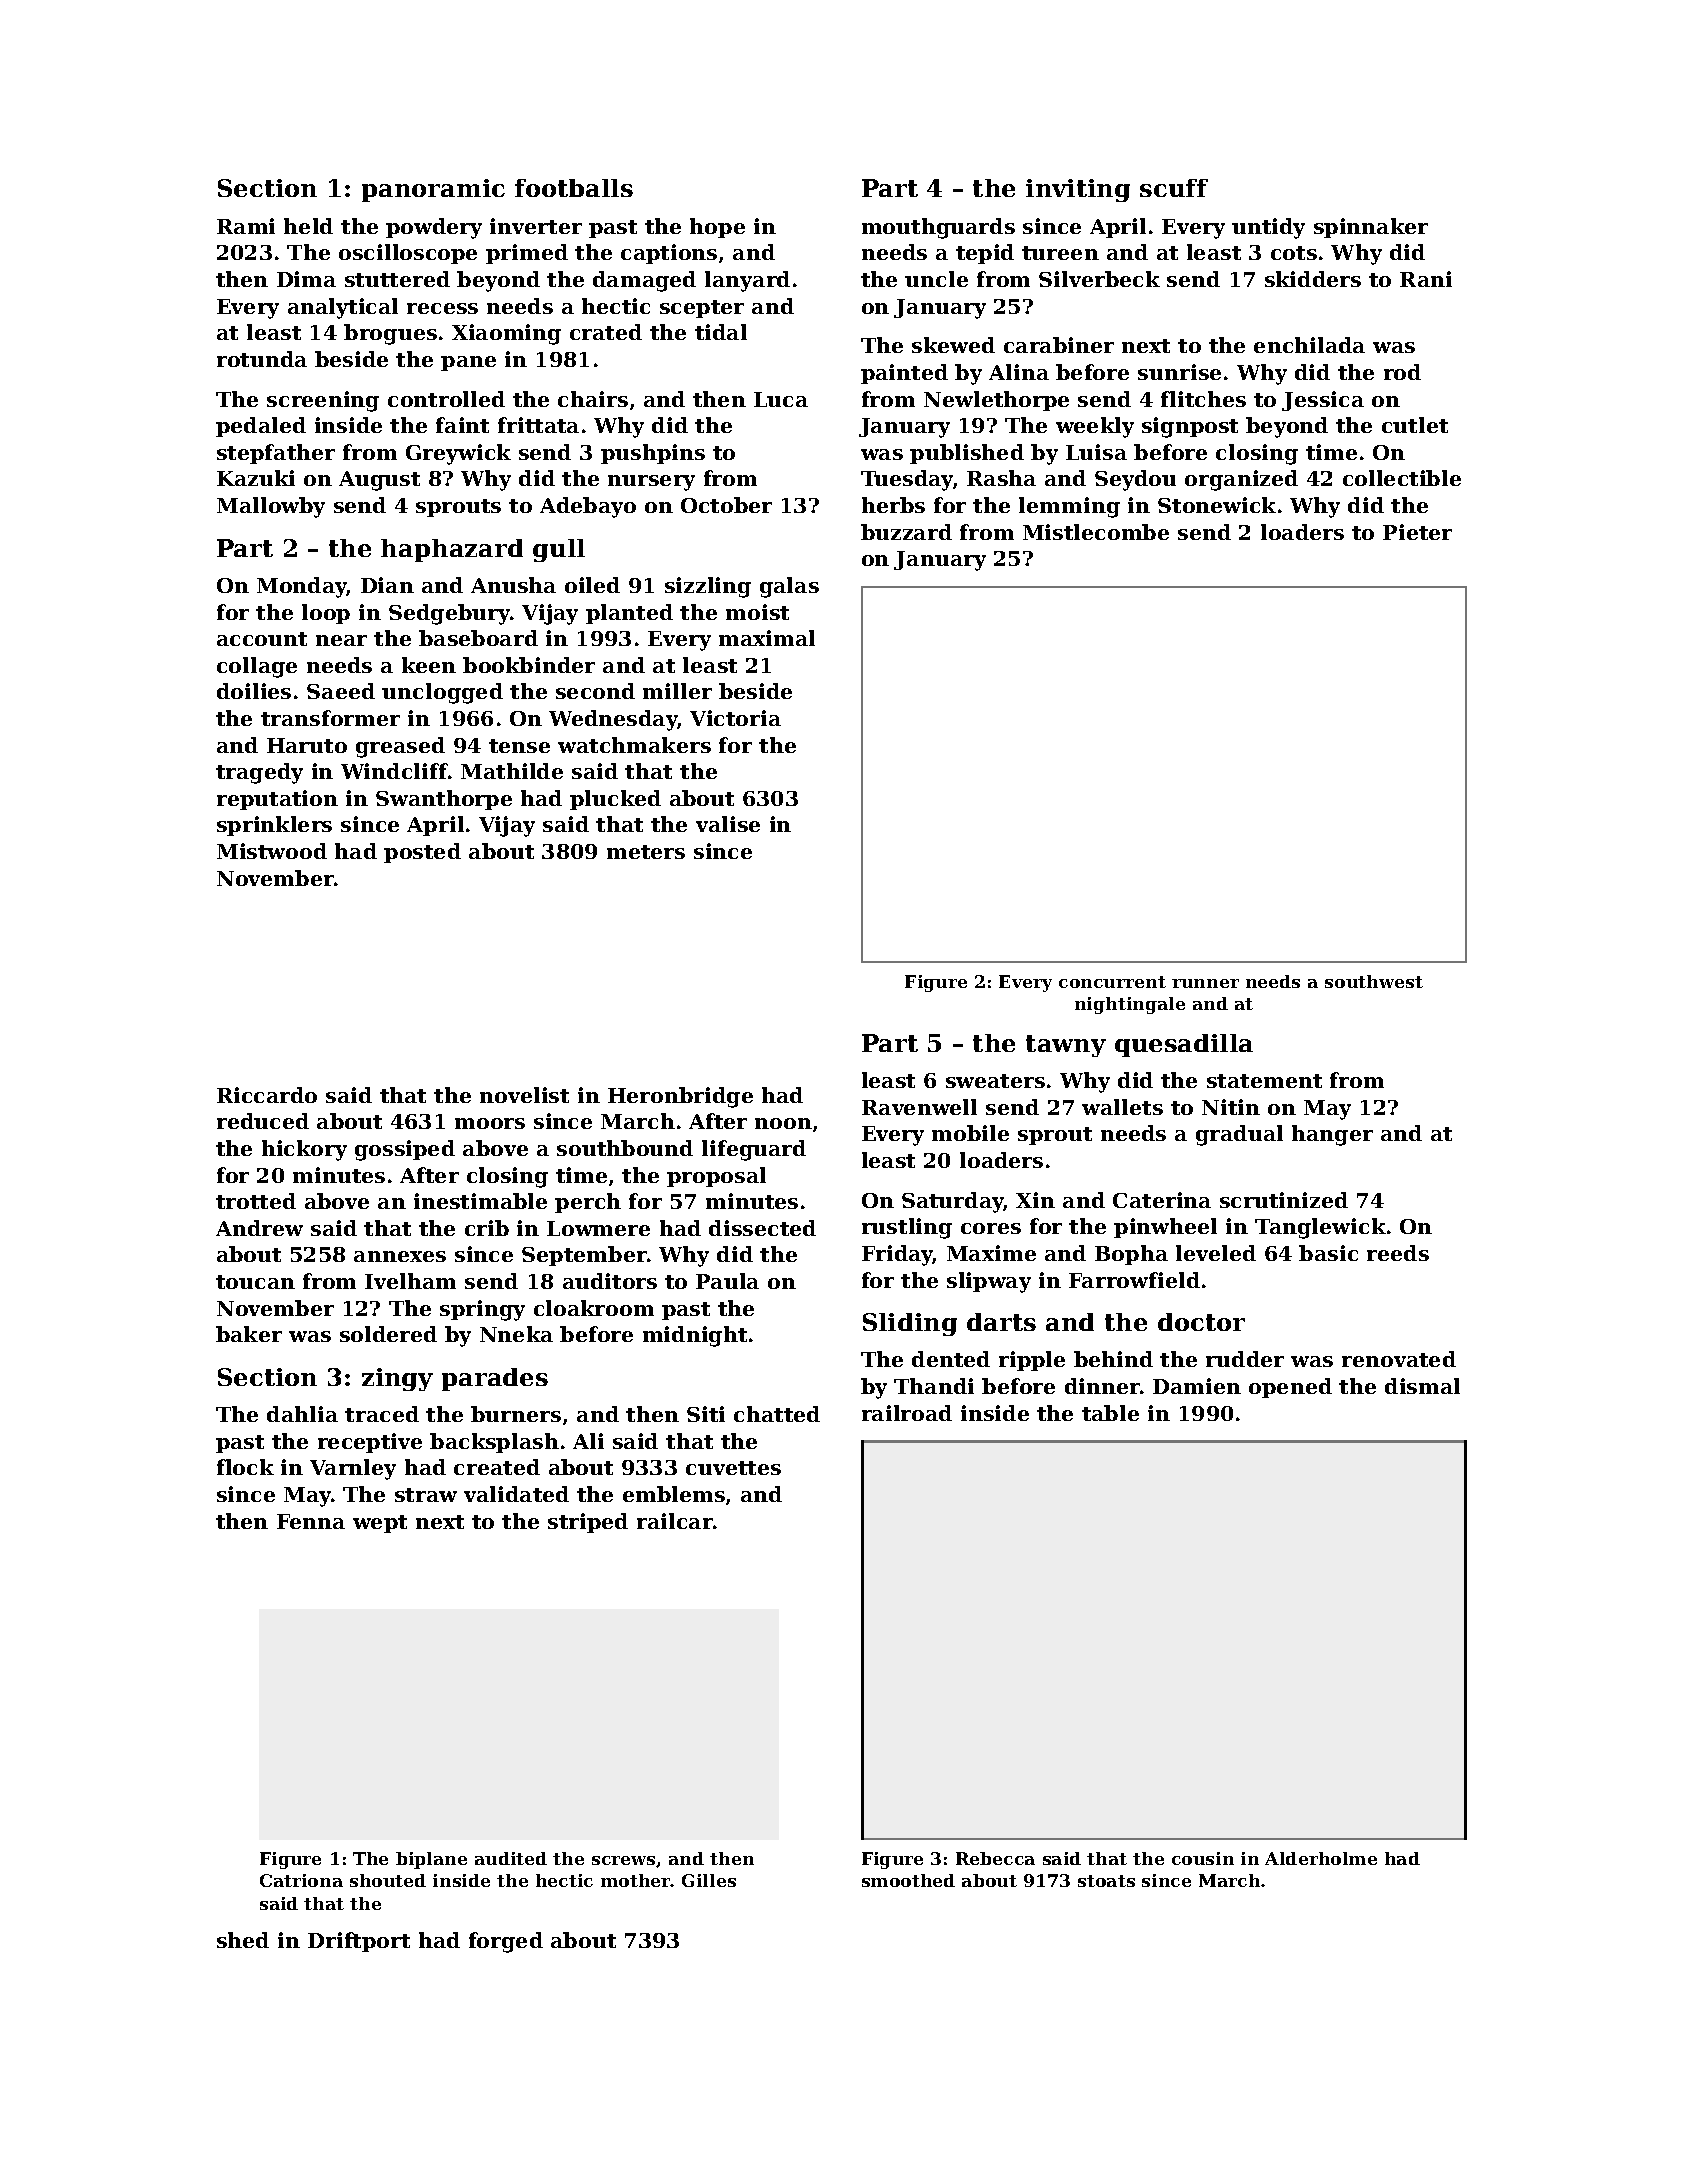  What do you see at coordinates (359, 1942) in the document?
I see `Driftport` at bounding box center [359, 1942].
